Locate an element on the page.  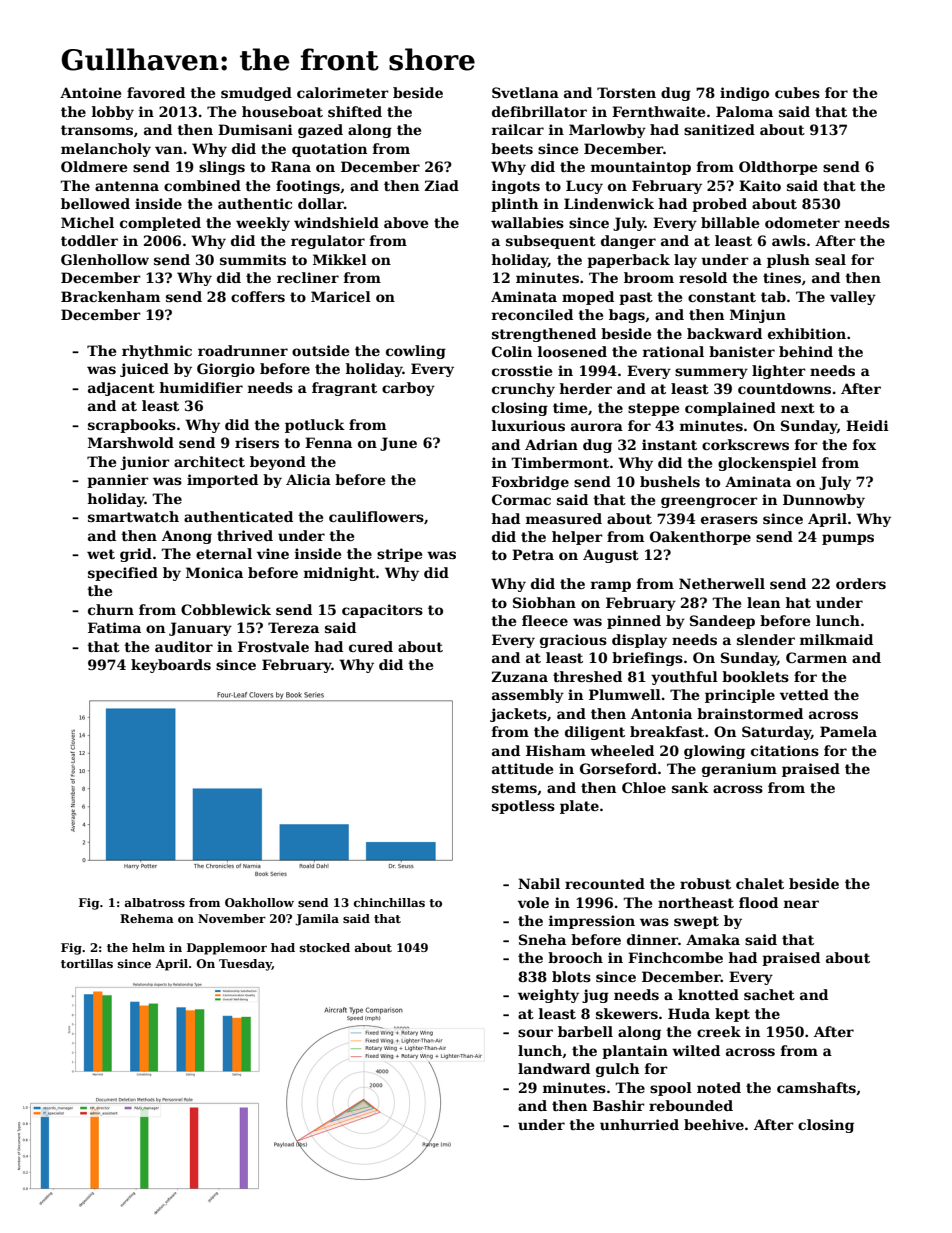
smudged is located at coordinates (256, 94).
